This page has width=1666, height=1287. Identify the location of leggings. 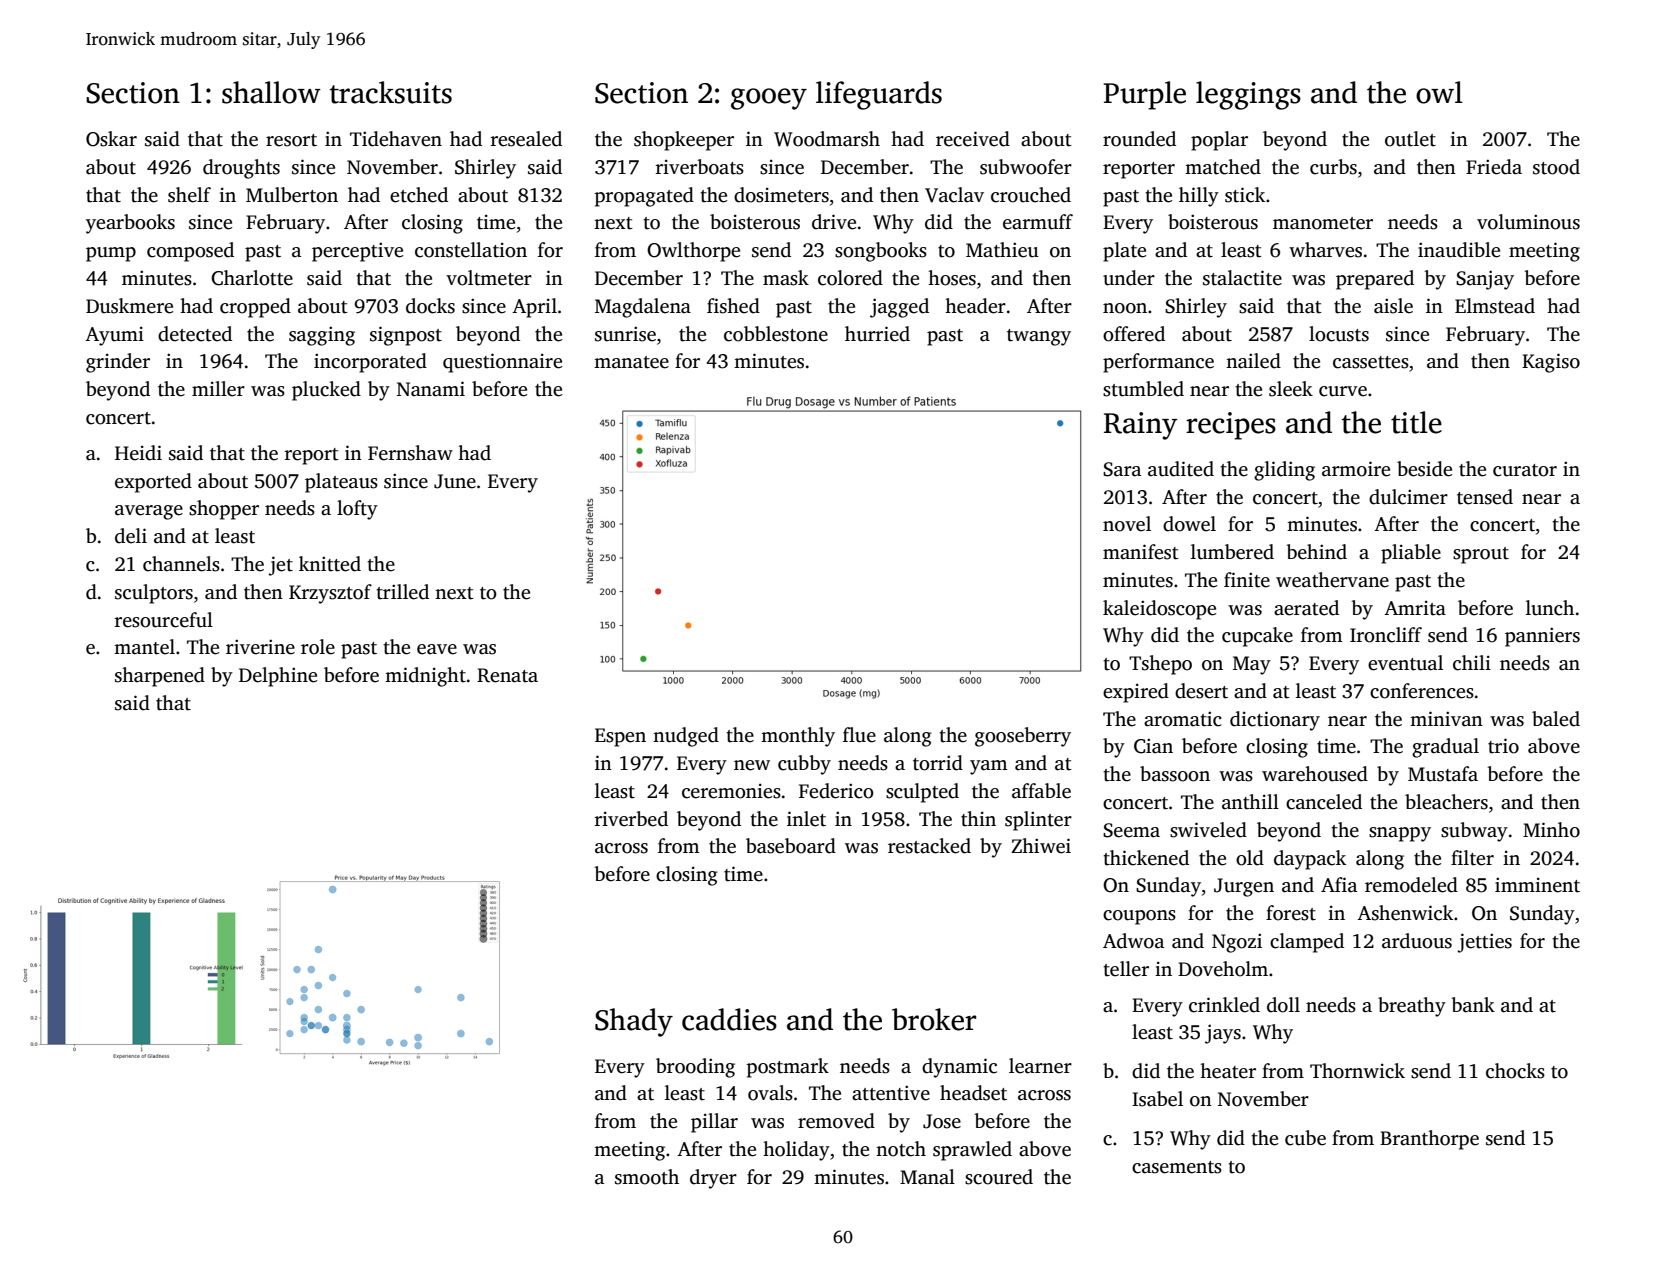
(1248, 95).
